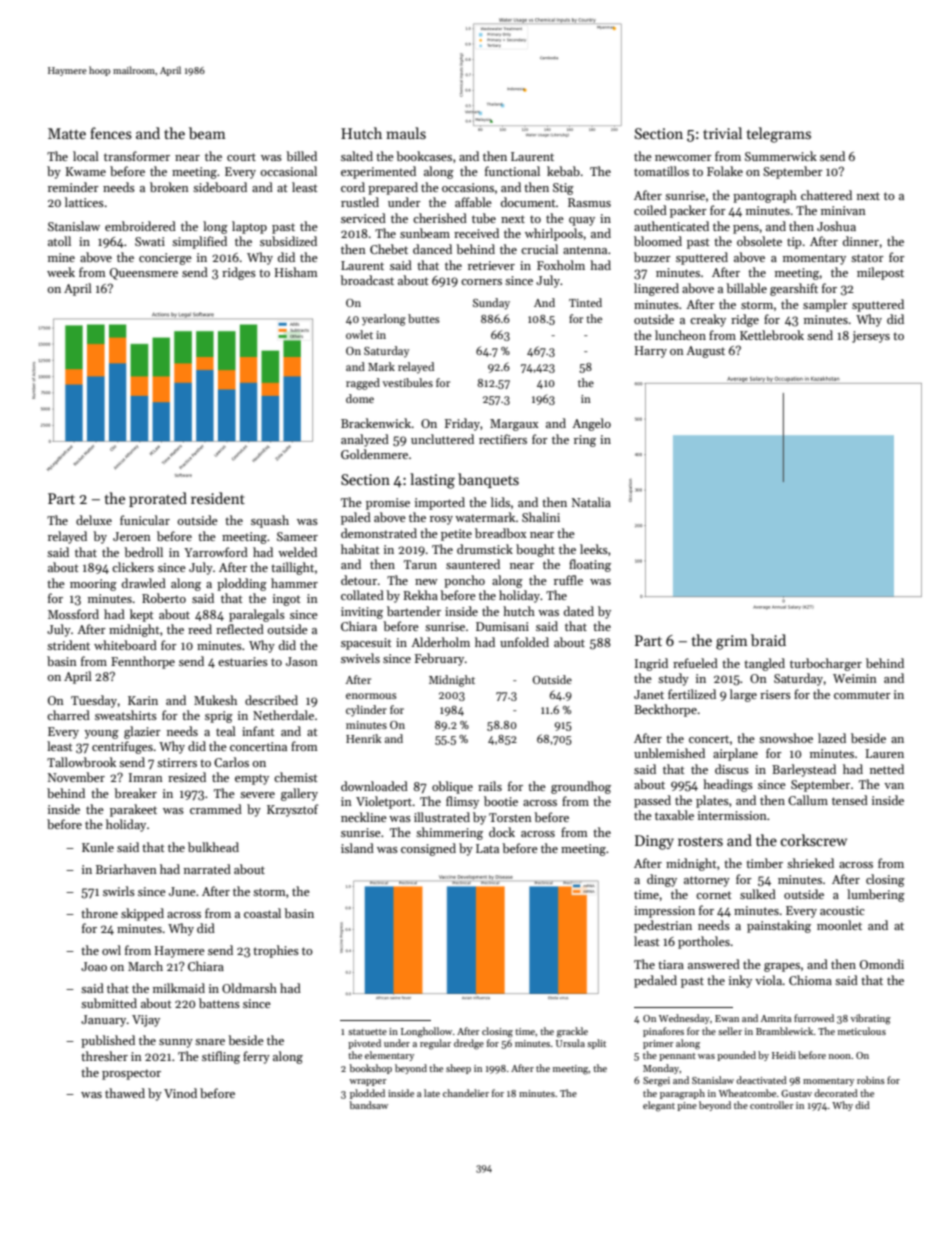  I want to click on packer, so click(688, 211).
